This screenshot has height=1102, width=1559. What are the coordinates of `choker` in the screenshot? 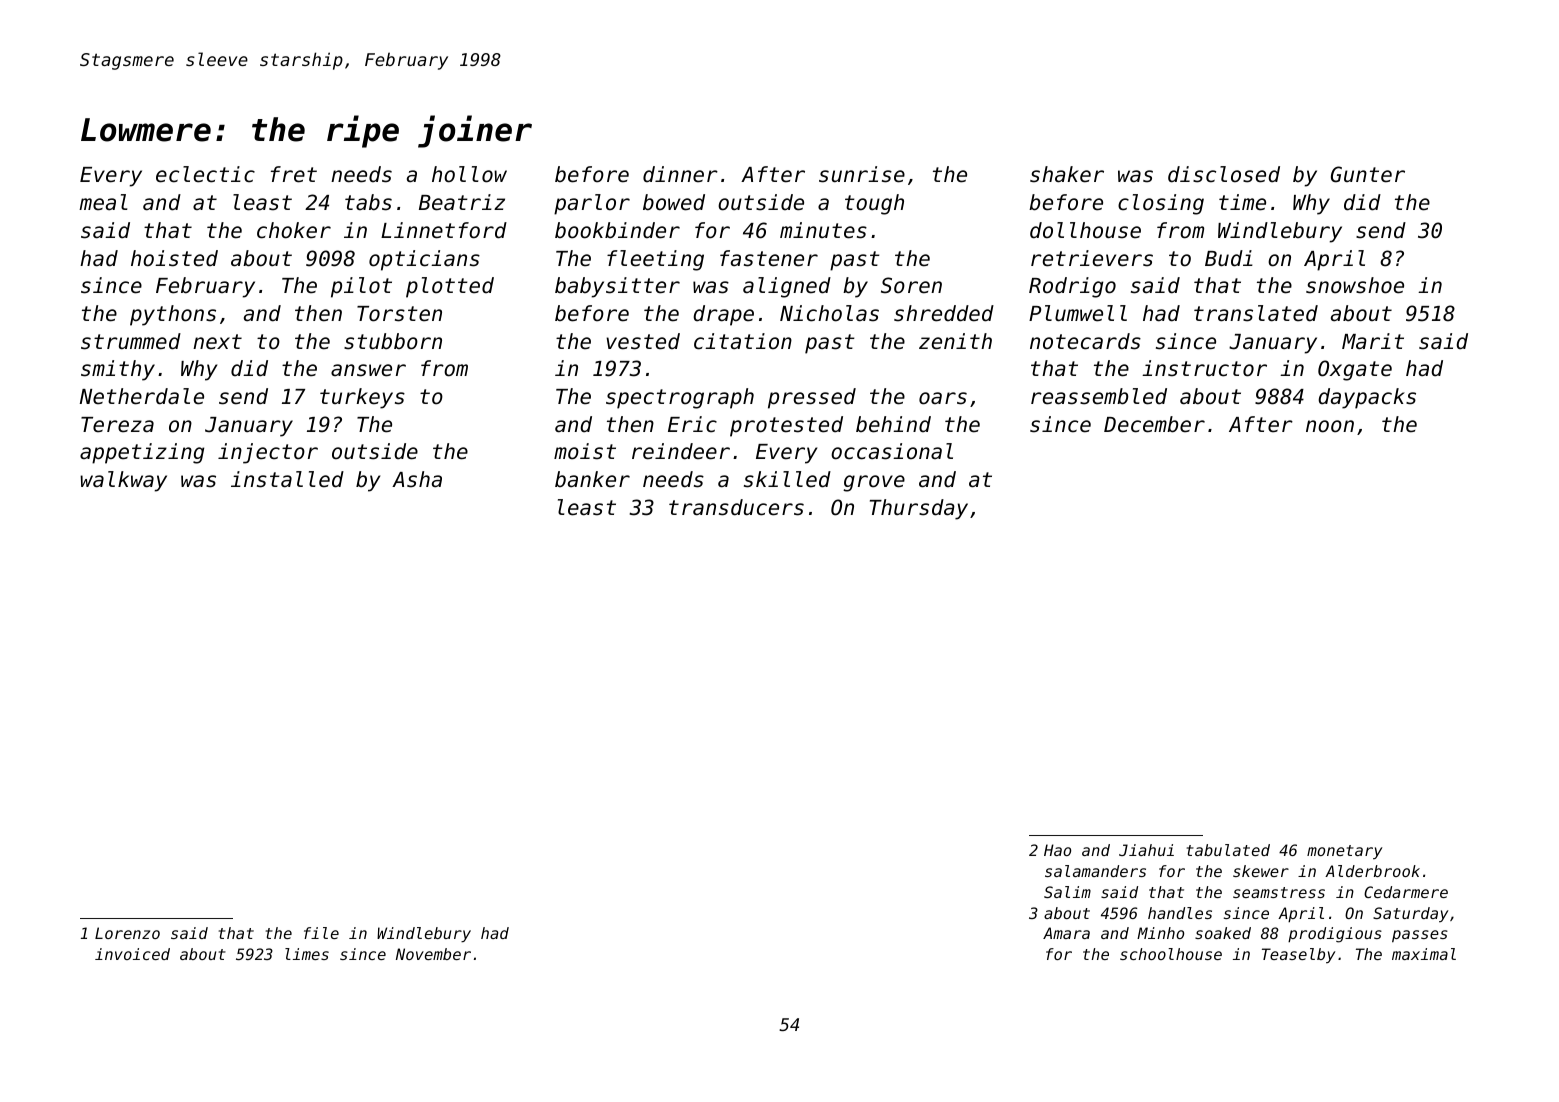 It's located at (294, 230).
